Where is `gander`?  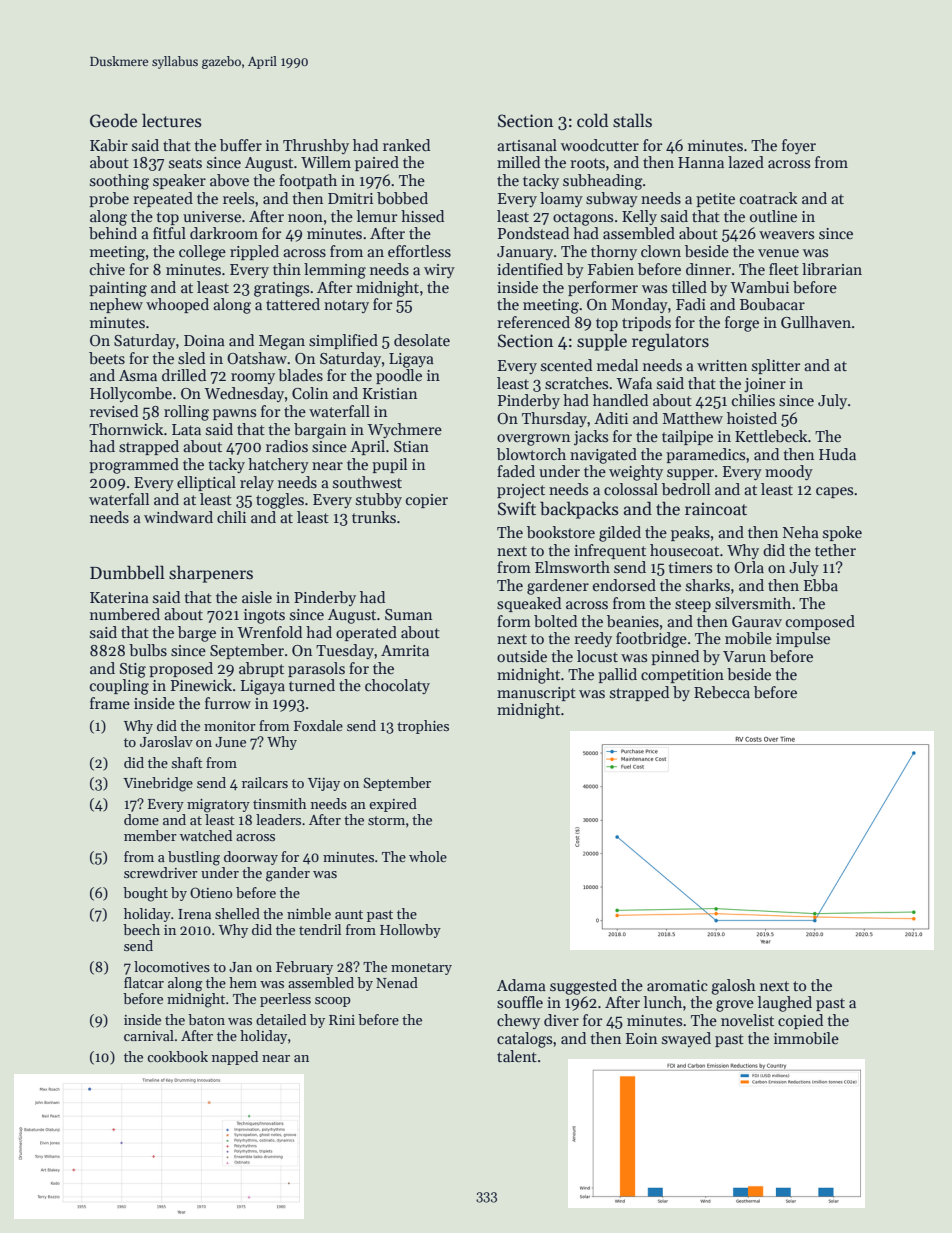
gander is located at coordinates (288, 874).
